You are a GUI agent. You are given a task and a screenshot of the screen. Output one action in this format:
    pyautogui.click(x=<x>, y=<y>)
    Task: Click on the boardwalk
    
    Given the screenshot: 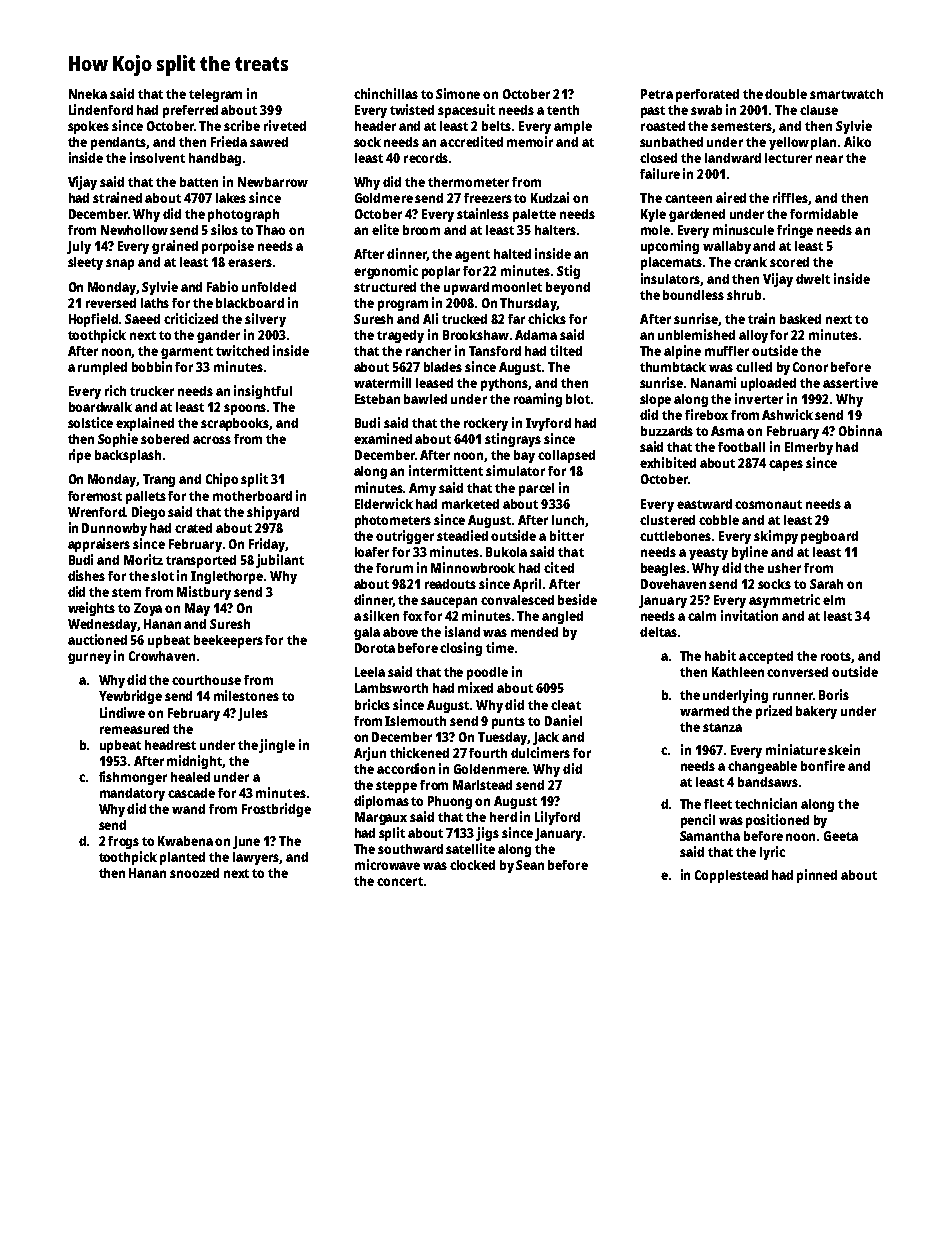 What is the action you would take?
    pyautogui.click(x=100, y=407)
